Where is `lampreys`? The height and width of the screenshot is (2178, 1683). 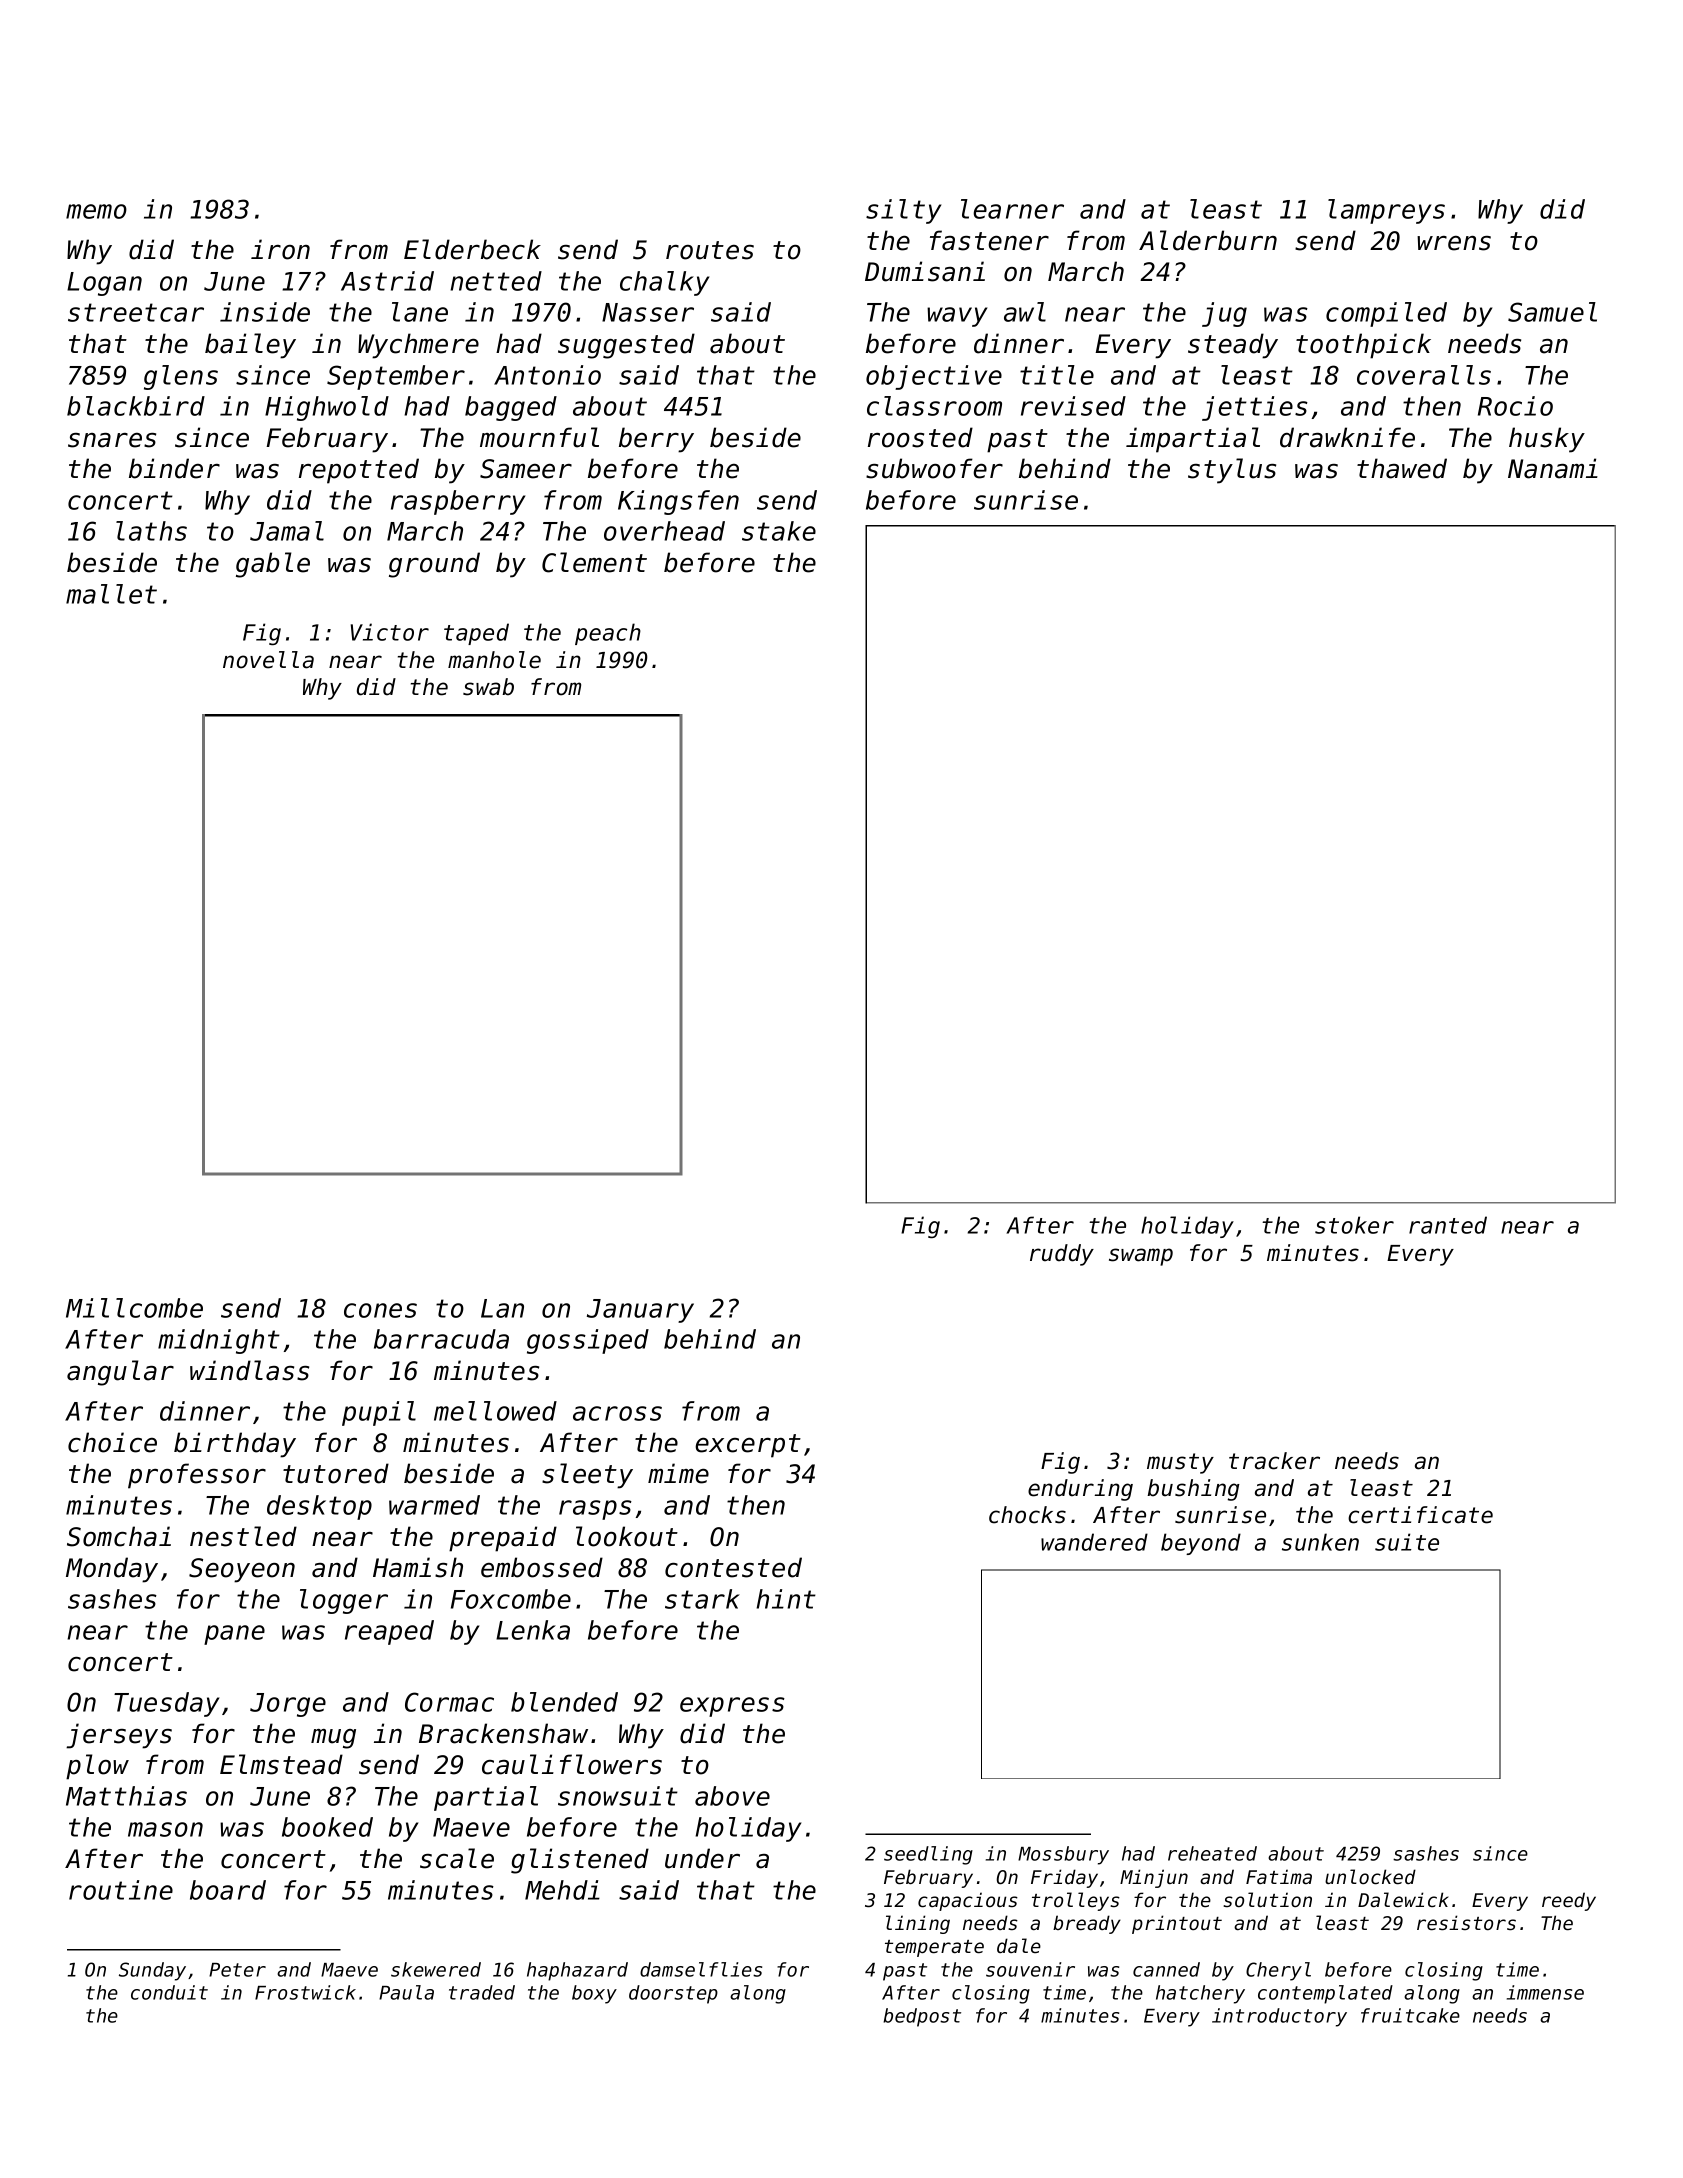 lampreys is located at coordinates (1386, 211).
